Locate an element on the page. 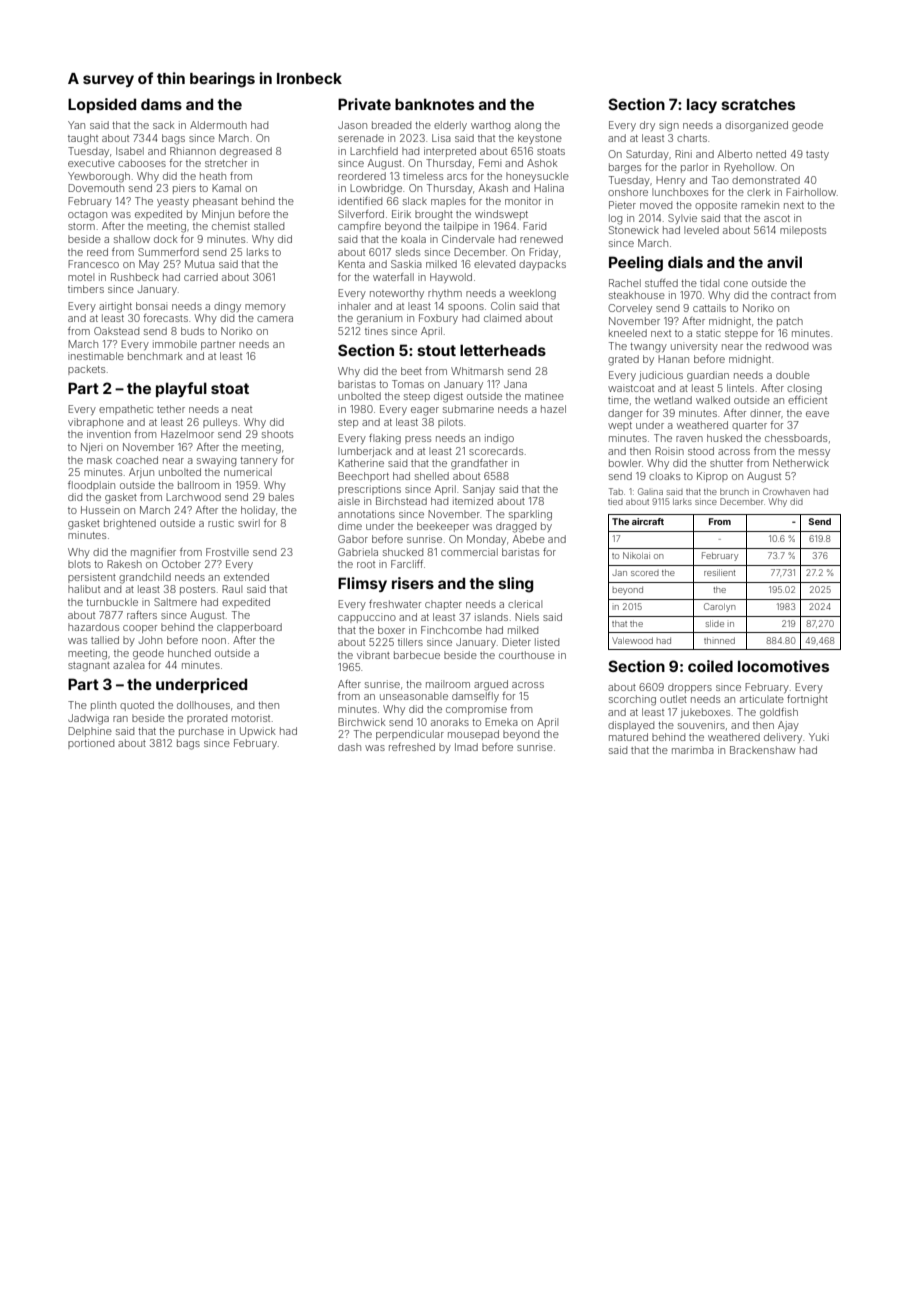  playful is located at coordinates (181, 389).
